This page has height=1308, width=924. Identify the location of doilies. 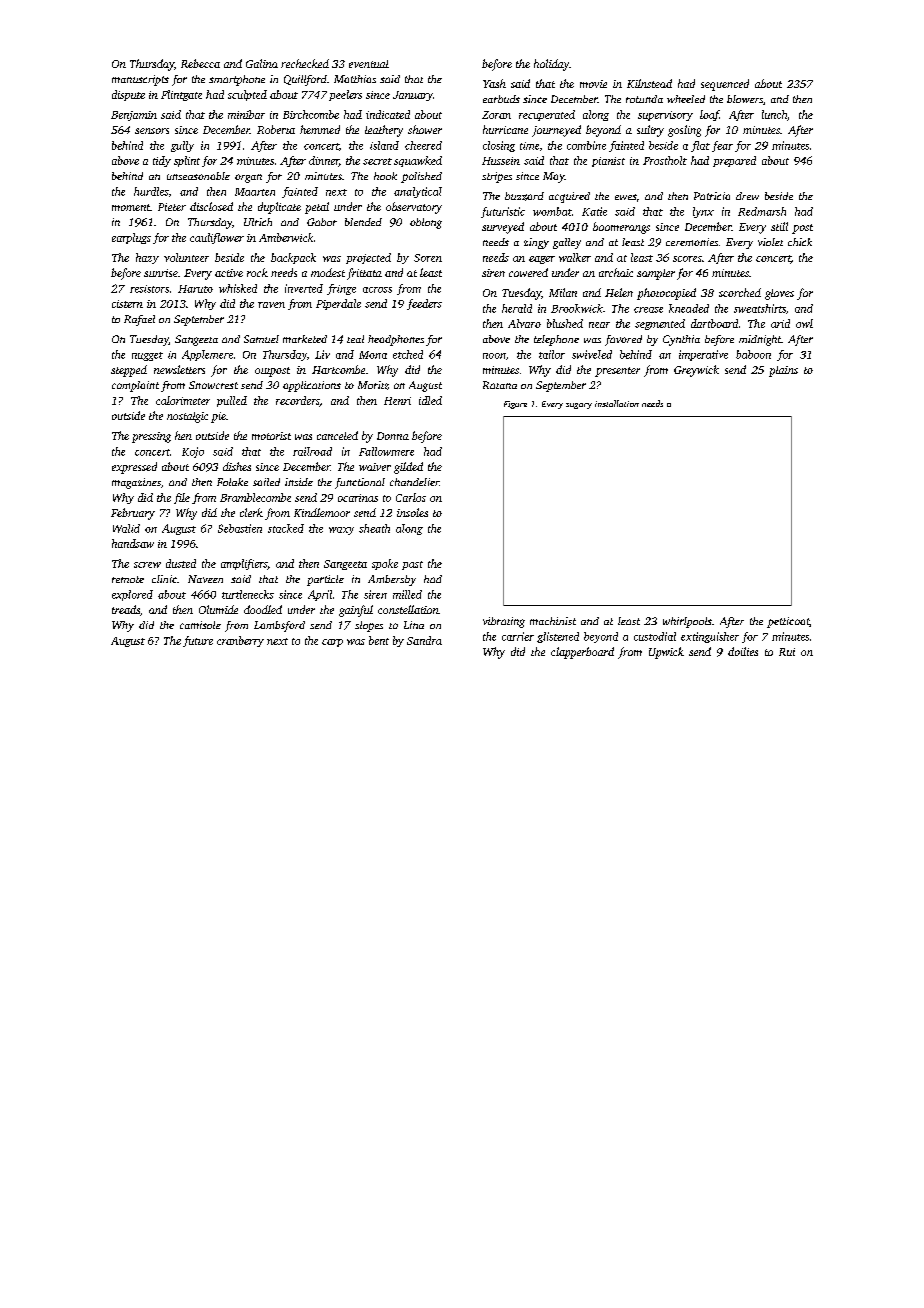
(743, 651).
